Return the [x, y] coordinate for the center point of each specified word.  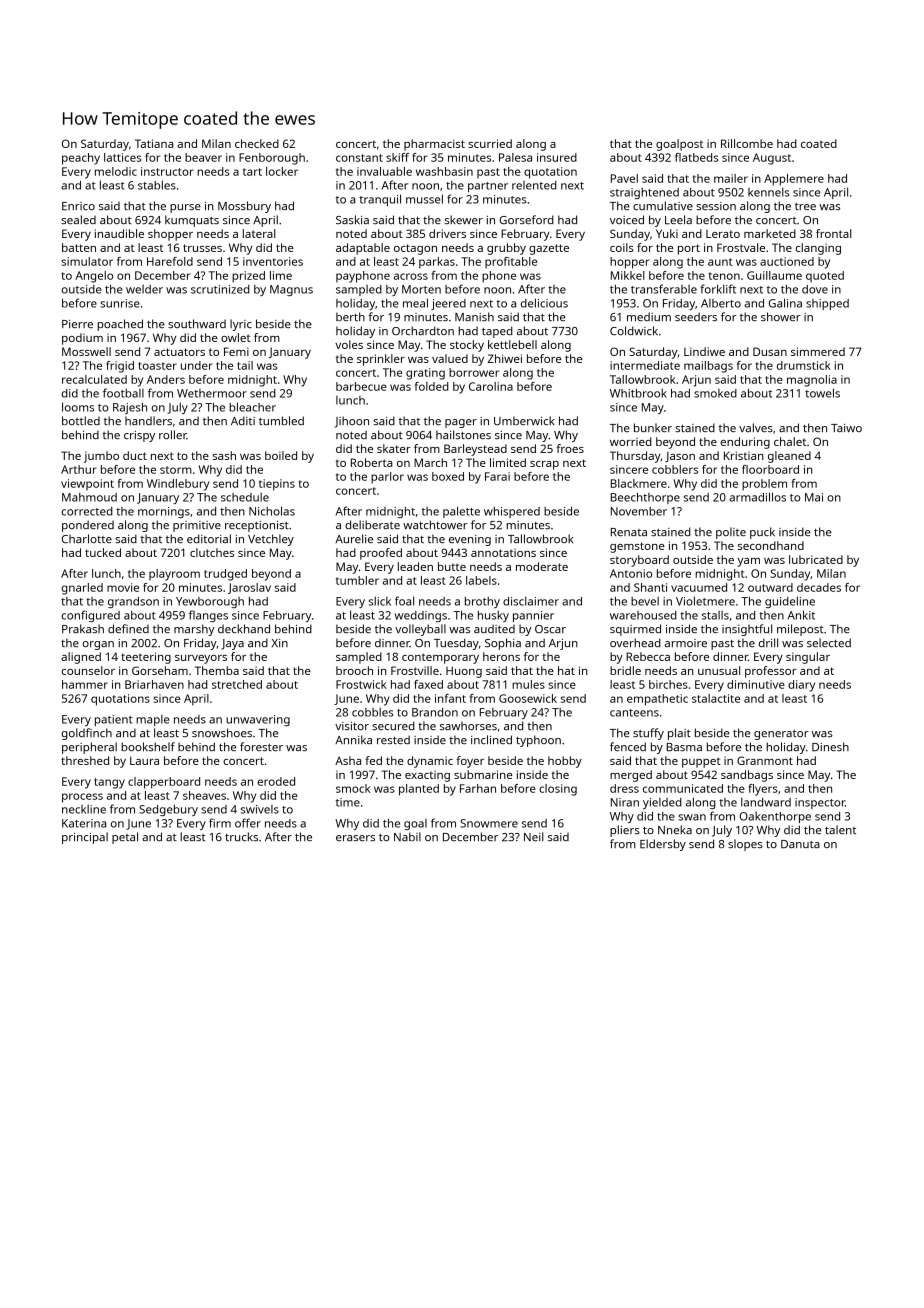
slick [380, 601]
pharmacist [434, 145]
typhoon [538, 741]
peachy [81, 159]
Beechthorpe [645, 498]
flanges [208, 616]
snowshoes [222, 732]
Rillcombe [747, 143]
